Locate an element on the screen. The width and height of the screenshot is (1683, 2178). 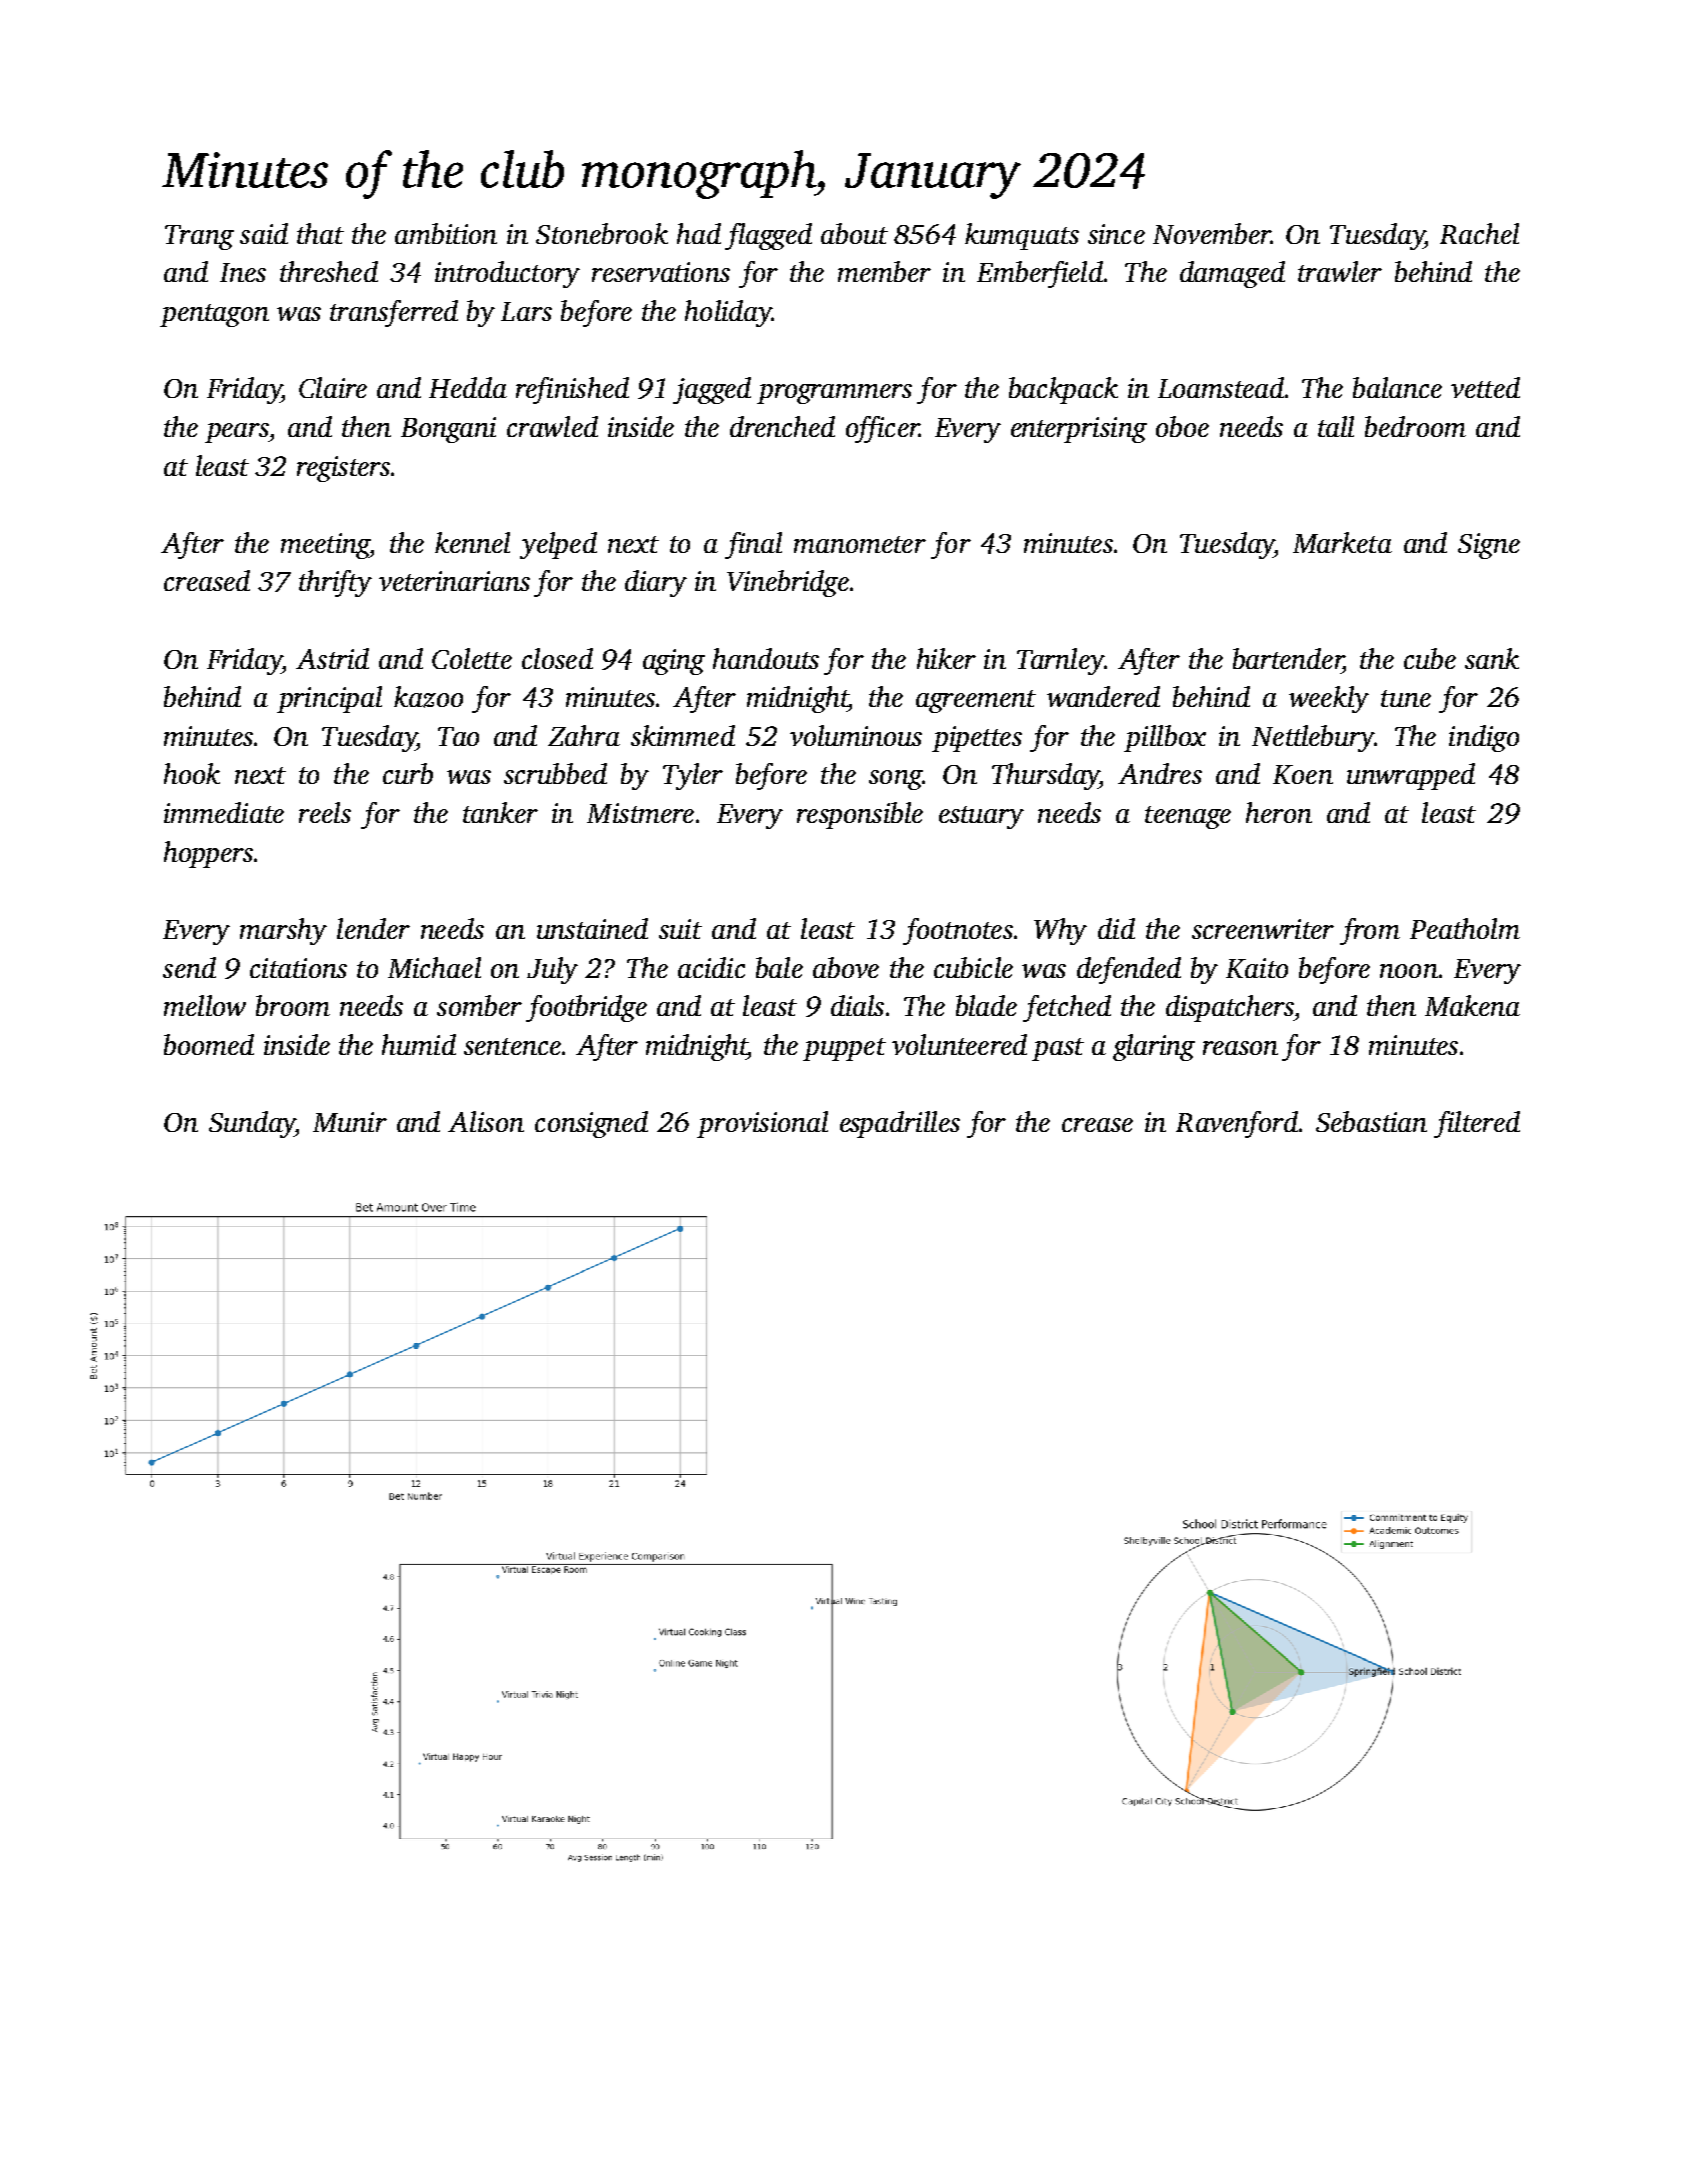
hiker is located at coordinates (946, 658).
